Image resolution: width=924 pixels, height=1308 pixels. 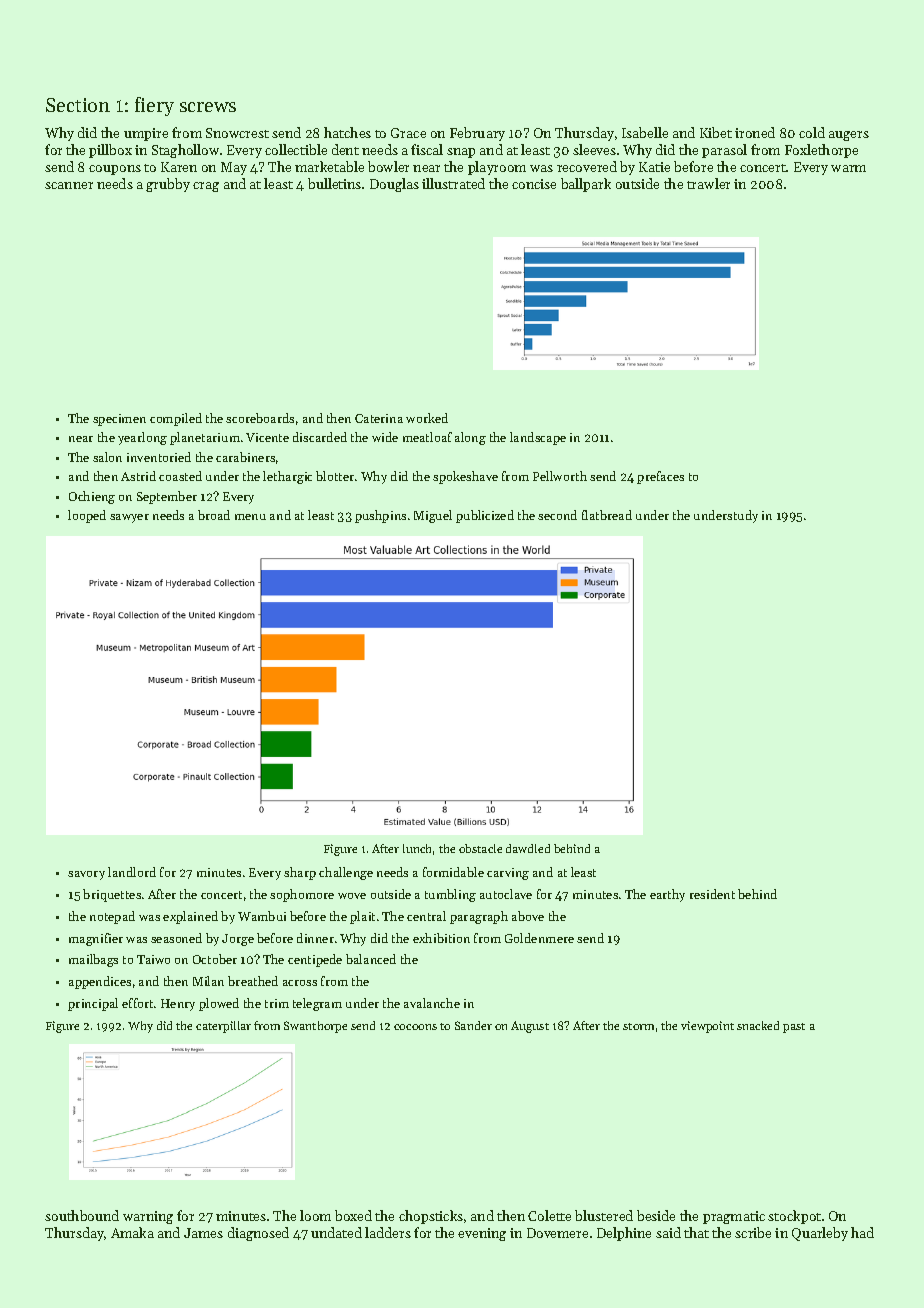 What do you see at coordinates (667, 895) in the page?
I see `earthy` at bounding box center [667, 895].
